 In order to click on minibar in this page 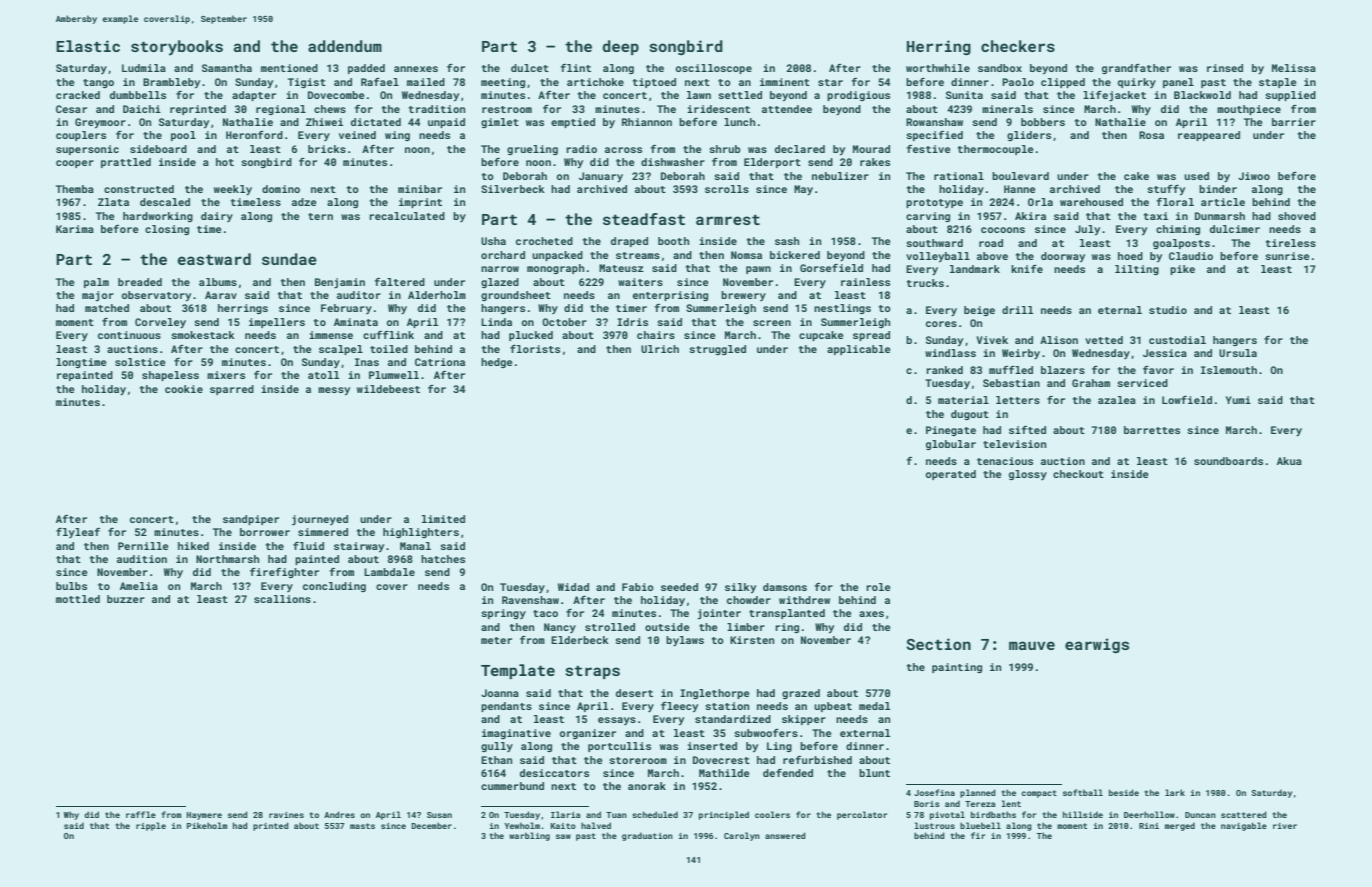, I will do `click(420, 189)`.
